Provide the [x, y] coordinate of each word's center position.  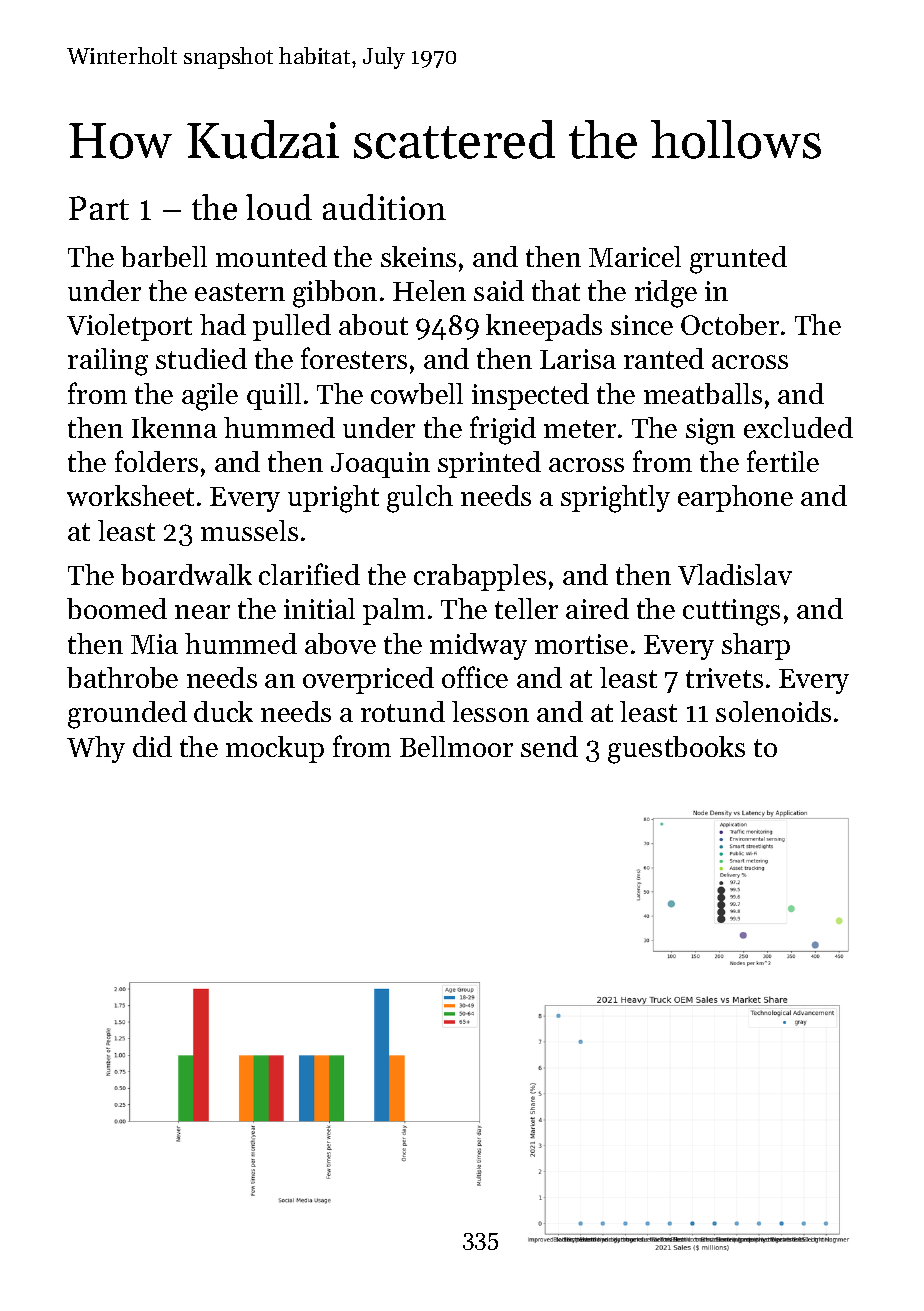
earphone [735, 498]
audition [384, 207]
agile [210, 397]
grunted [738, 260]
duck [223, 711]
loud [279, 207]
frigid [503, 430]
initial [319, 608]
